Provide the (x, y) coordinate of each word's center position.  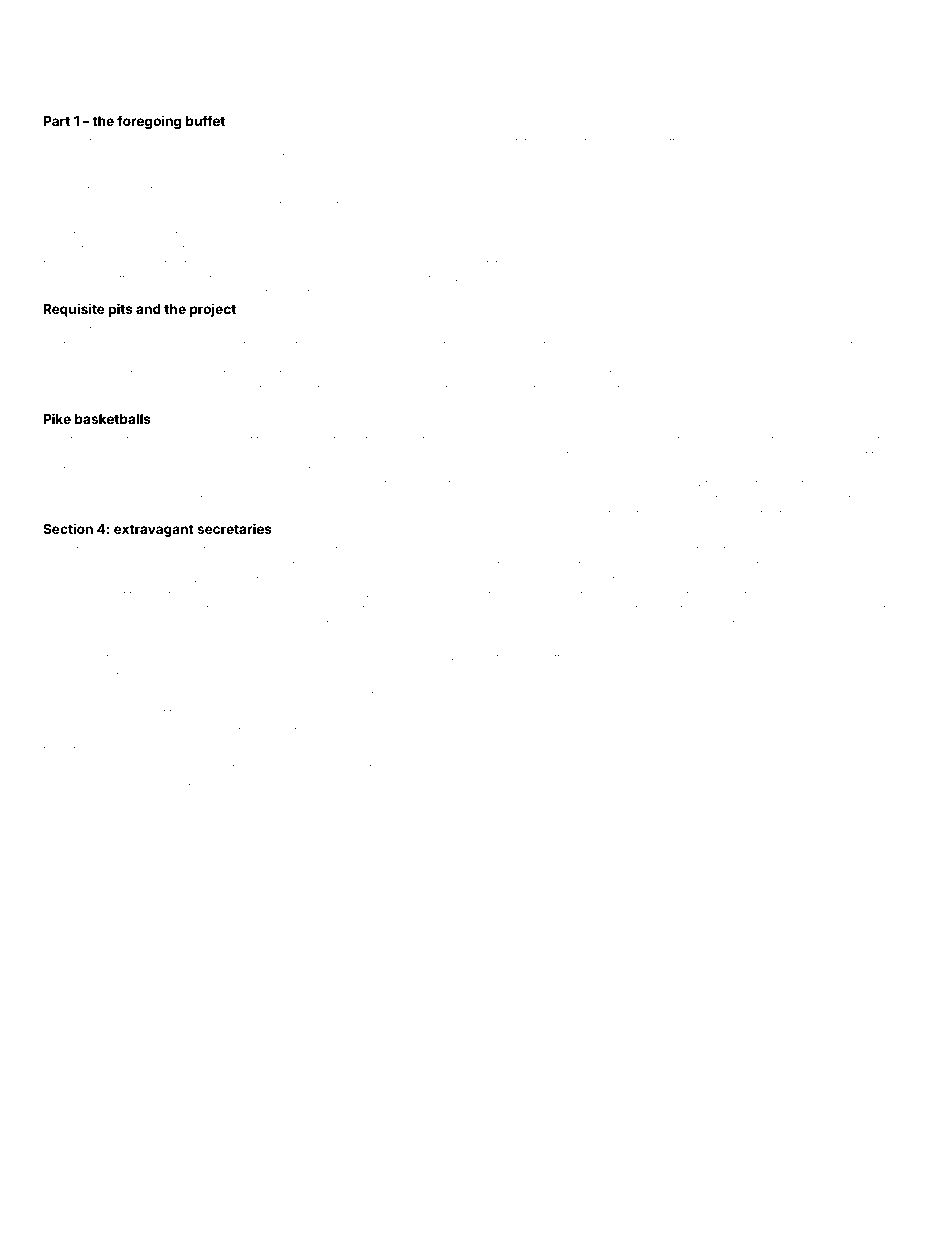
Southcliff (596, 388)
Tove (782, 564)
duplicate (864, 143)
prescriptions (76, 360)
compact (230, 787)
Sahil (771, 373)
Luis (128, 565)
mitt (512, 142)
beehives (380, 550)
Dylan (462, 330)
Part (57, 121)
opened (800, 345)
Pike (57, 418)
